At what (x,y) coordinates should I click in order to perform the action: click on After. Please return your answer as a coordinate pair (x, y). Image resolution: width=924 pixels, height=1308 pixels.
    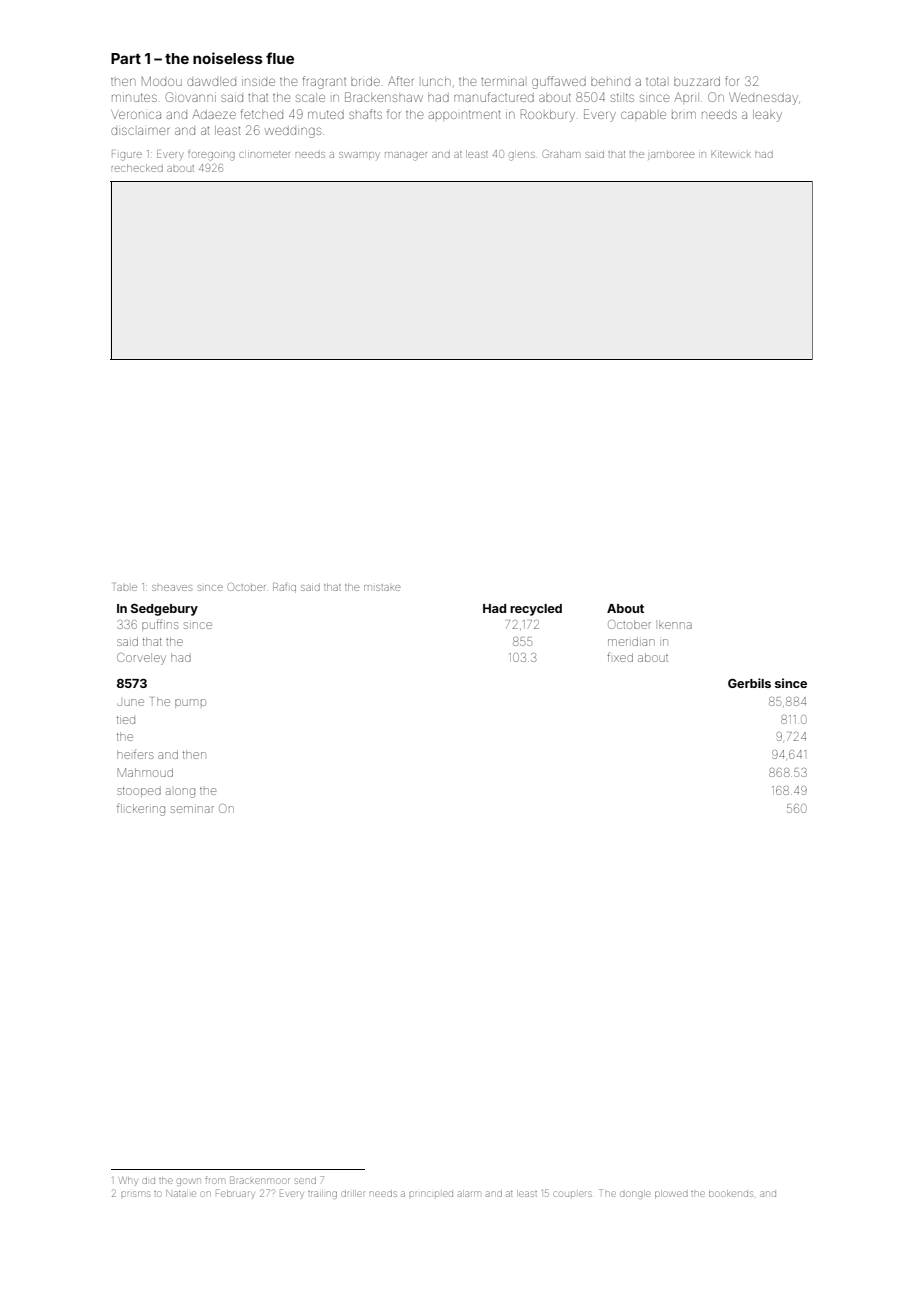
    Looking at the image, I should click on (400, 81).
